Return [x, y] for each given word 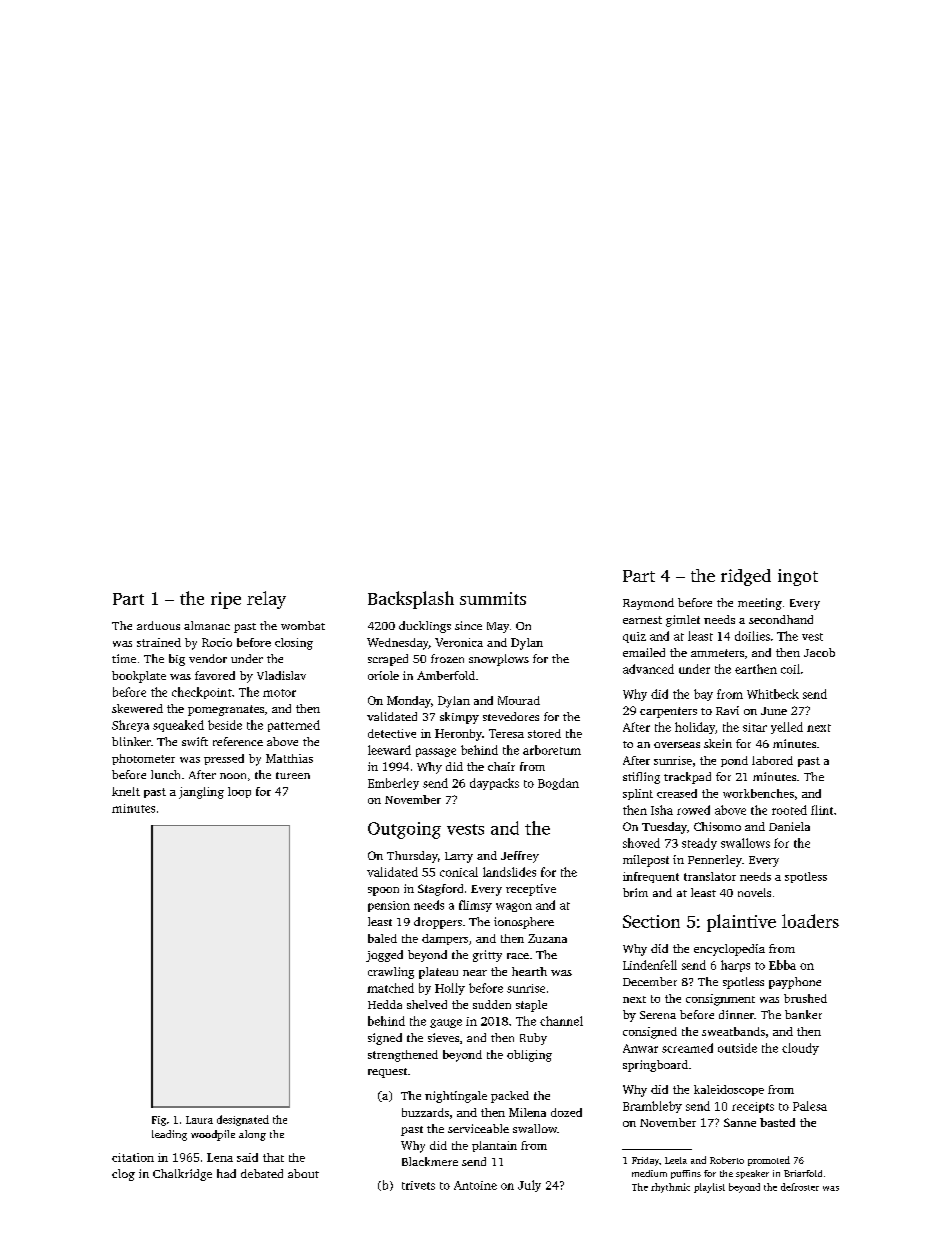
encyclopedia [729, 950]
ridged [746, 577]
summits [493, 598]
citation [133, 1157]
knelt [126, 791]
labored [772, 760]
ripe [226, 600]
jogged [384, 956]
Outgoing [404, 830]
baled [382, 938]
